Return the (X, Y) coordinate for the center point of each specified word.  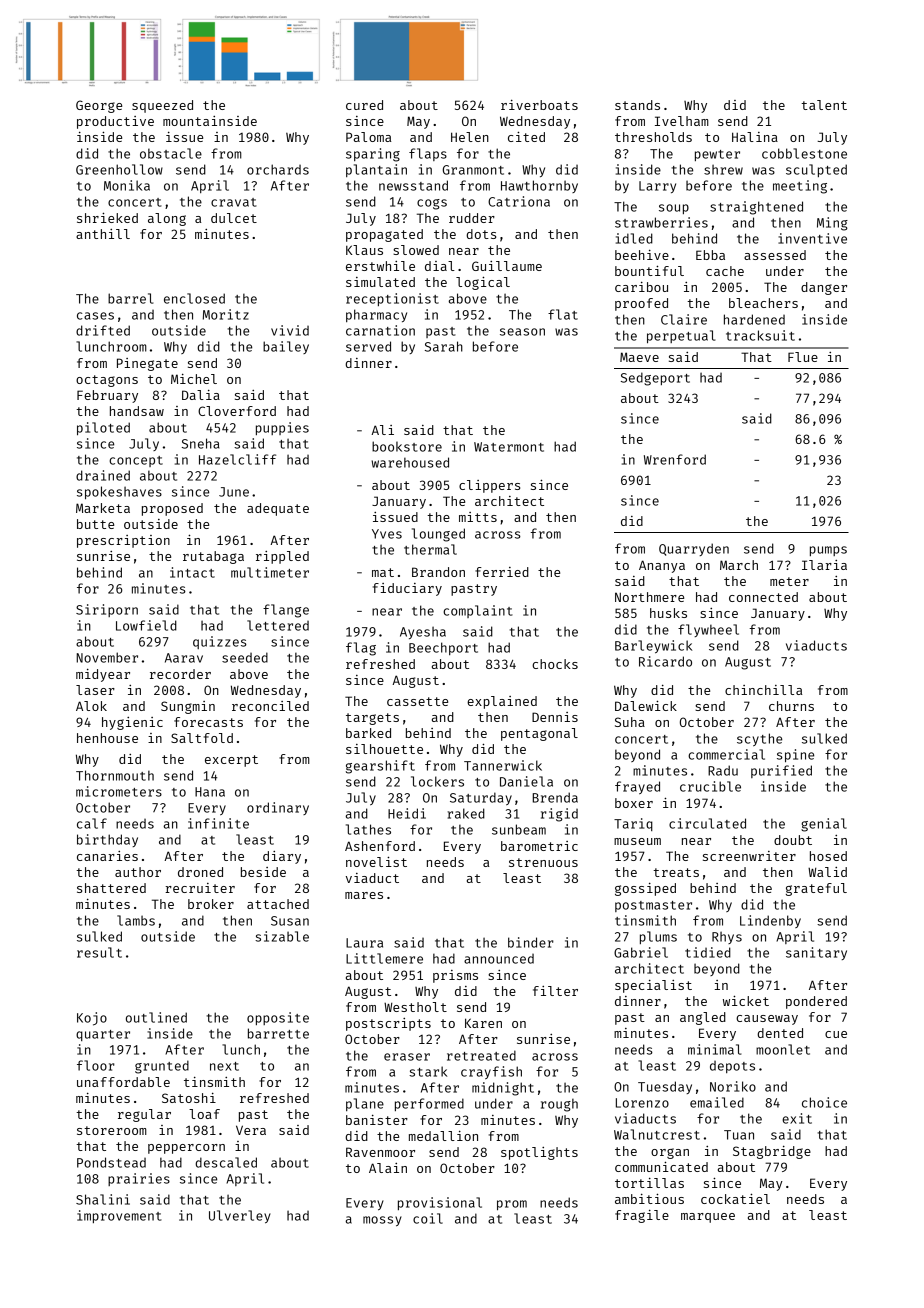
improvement (119, 1216)
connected (763, 597)
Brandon (438, 572)
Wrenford (675, 459)
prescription (123, 541)
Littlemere (384, 958)
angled (703, 1018)
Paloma (368, 137)
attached (278, 904)
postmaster (653, 906)
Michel (194, 379)
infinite (218, 823)
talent (824, 105)
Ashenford (380, 846)
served (368, 346)
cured (364, 105)
